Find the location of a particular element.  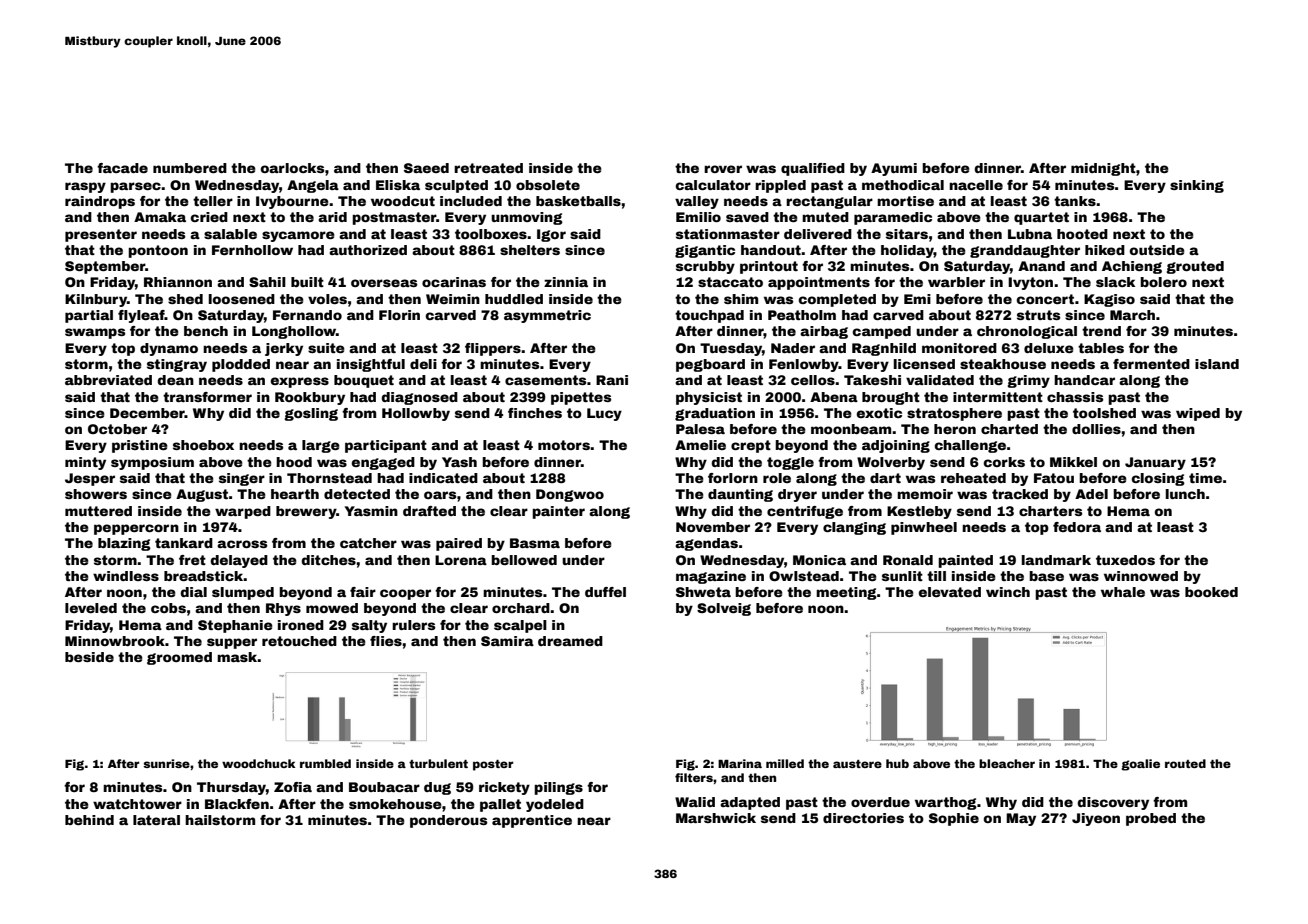

rover is located at coordinates (723, 169).
